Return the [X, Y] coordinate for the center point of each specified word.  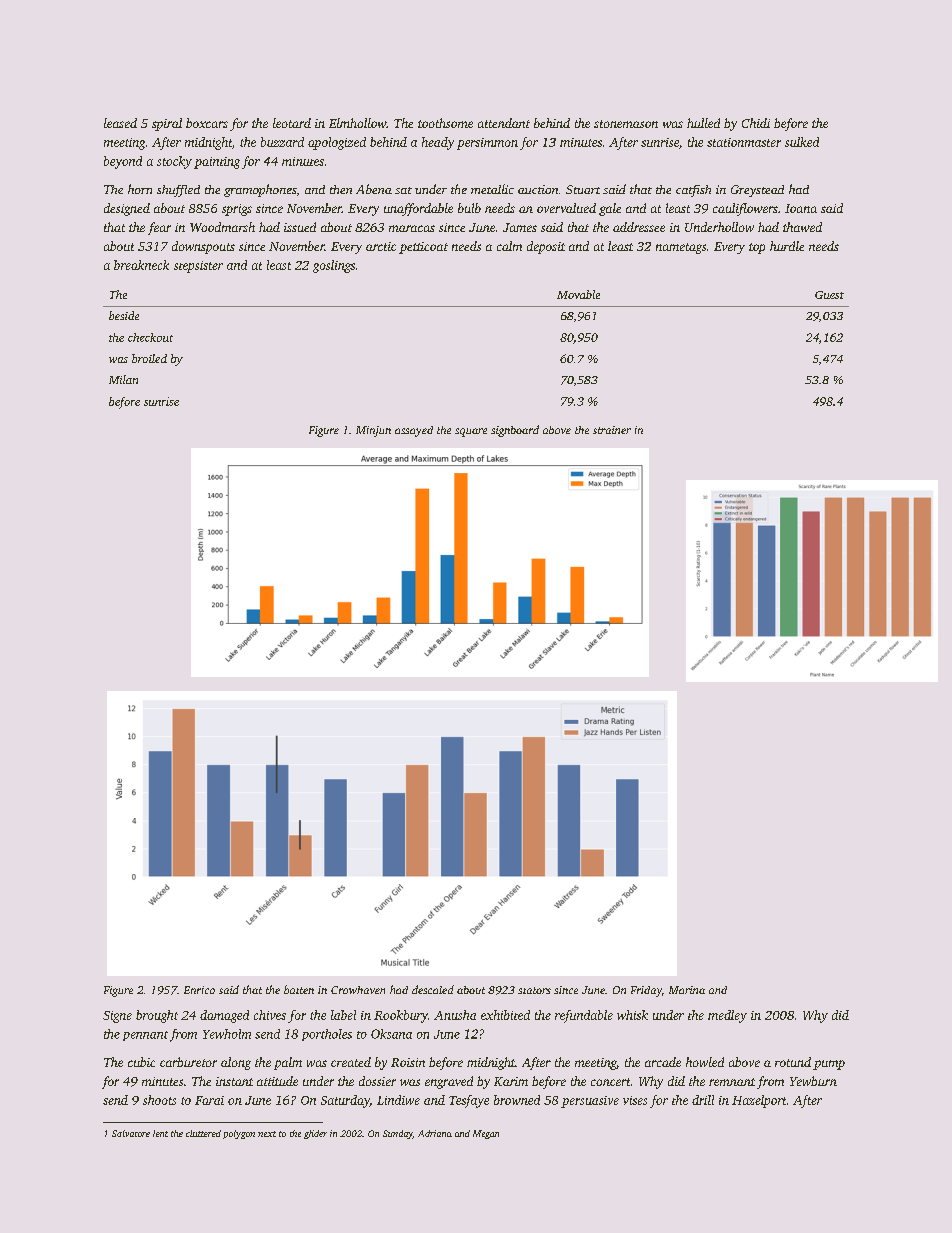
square [471, 432]
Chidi [756, 123]
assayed [414, 431]
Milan [123, 379]
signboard [515, 431]
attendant [504, 123]
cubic [141, 1062]
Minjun [373, 431]
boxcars [207, 123]
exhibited [505, 1015]
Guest [829, 295]
